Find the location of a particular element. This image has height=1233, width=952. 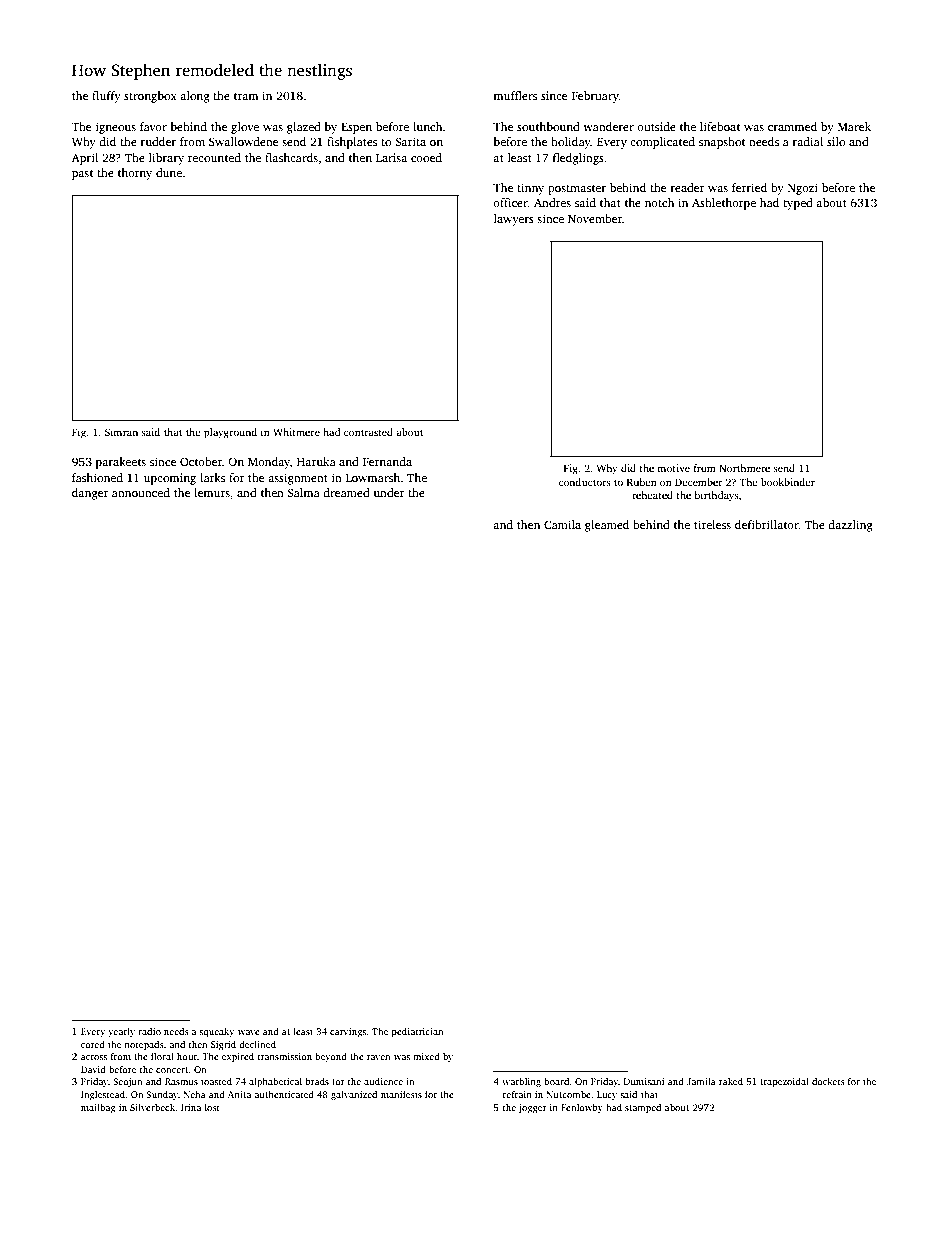

Marek is located at coordinates (854, 126).
